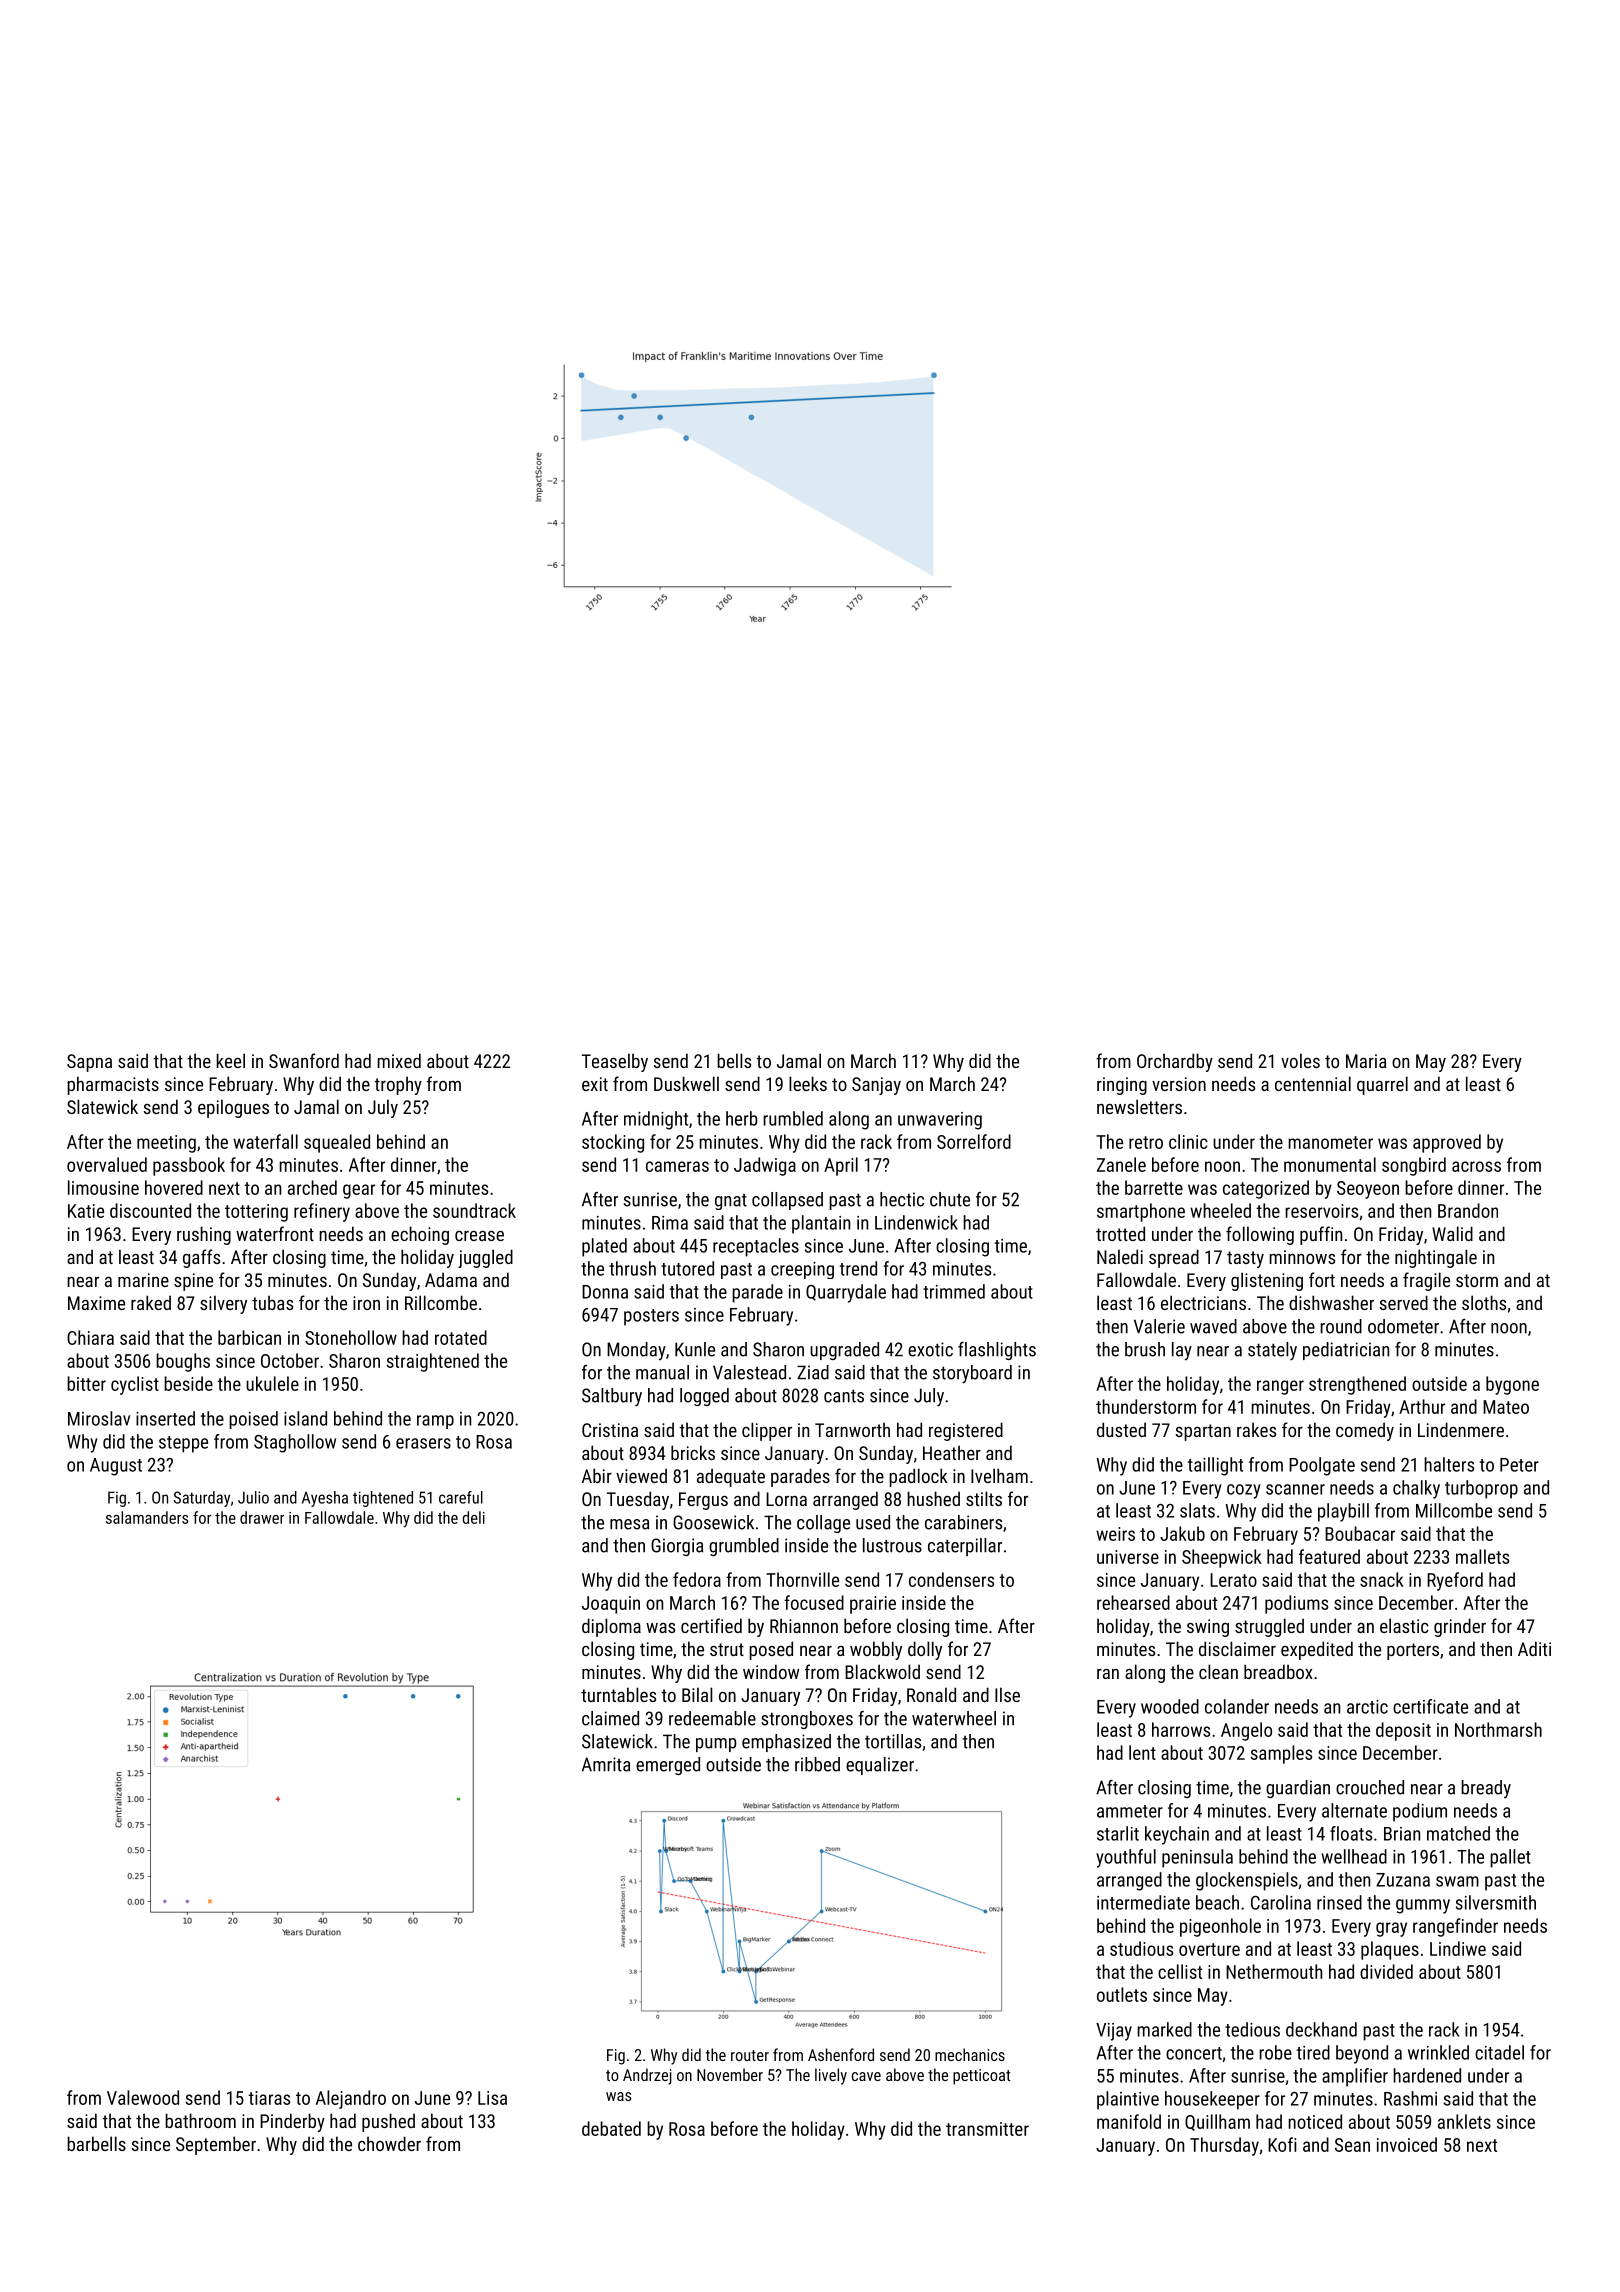  Describe the element at coordinates (1458, 1833) in the screenshot. I see `matched` at that location.
